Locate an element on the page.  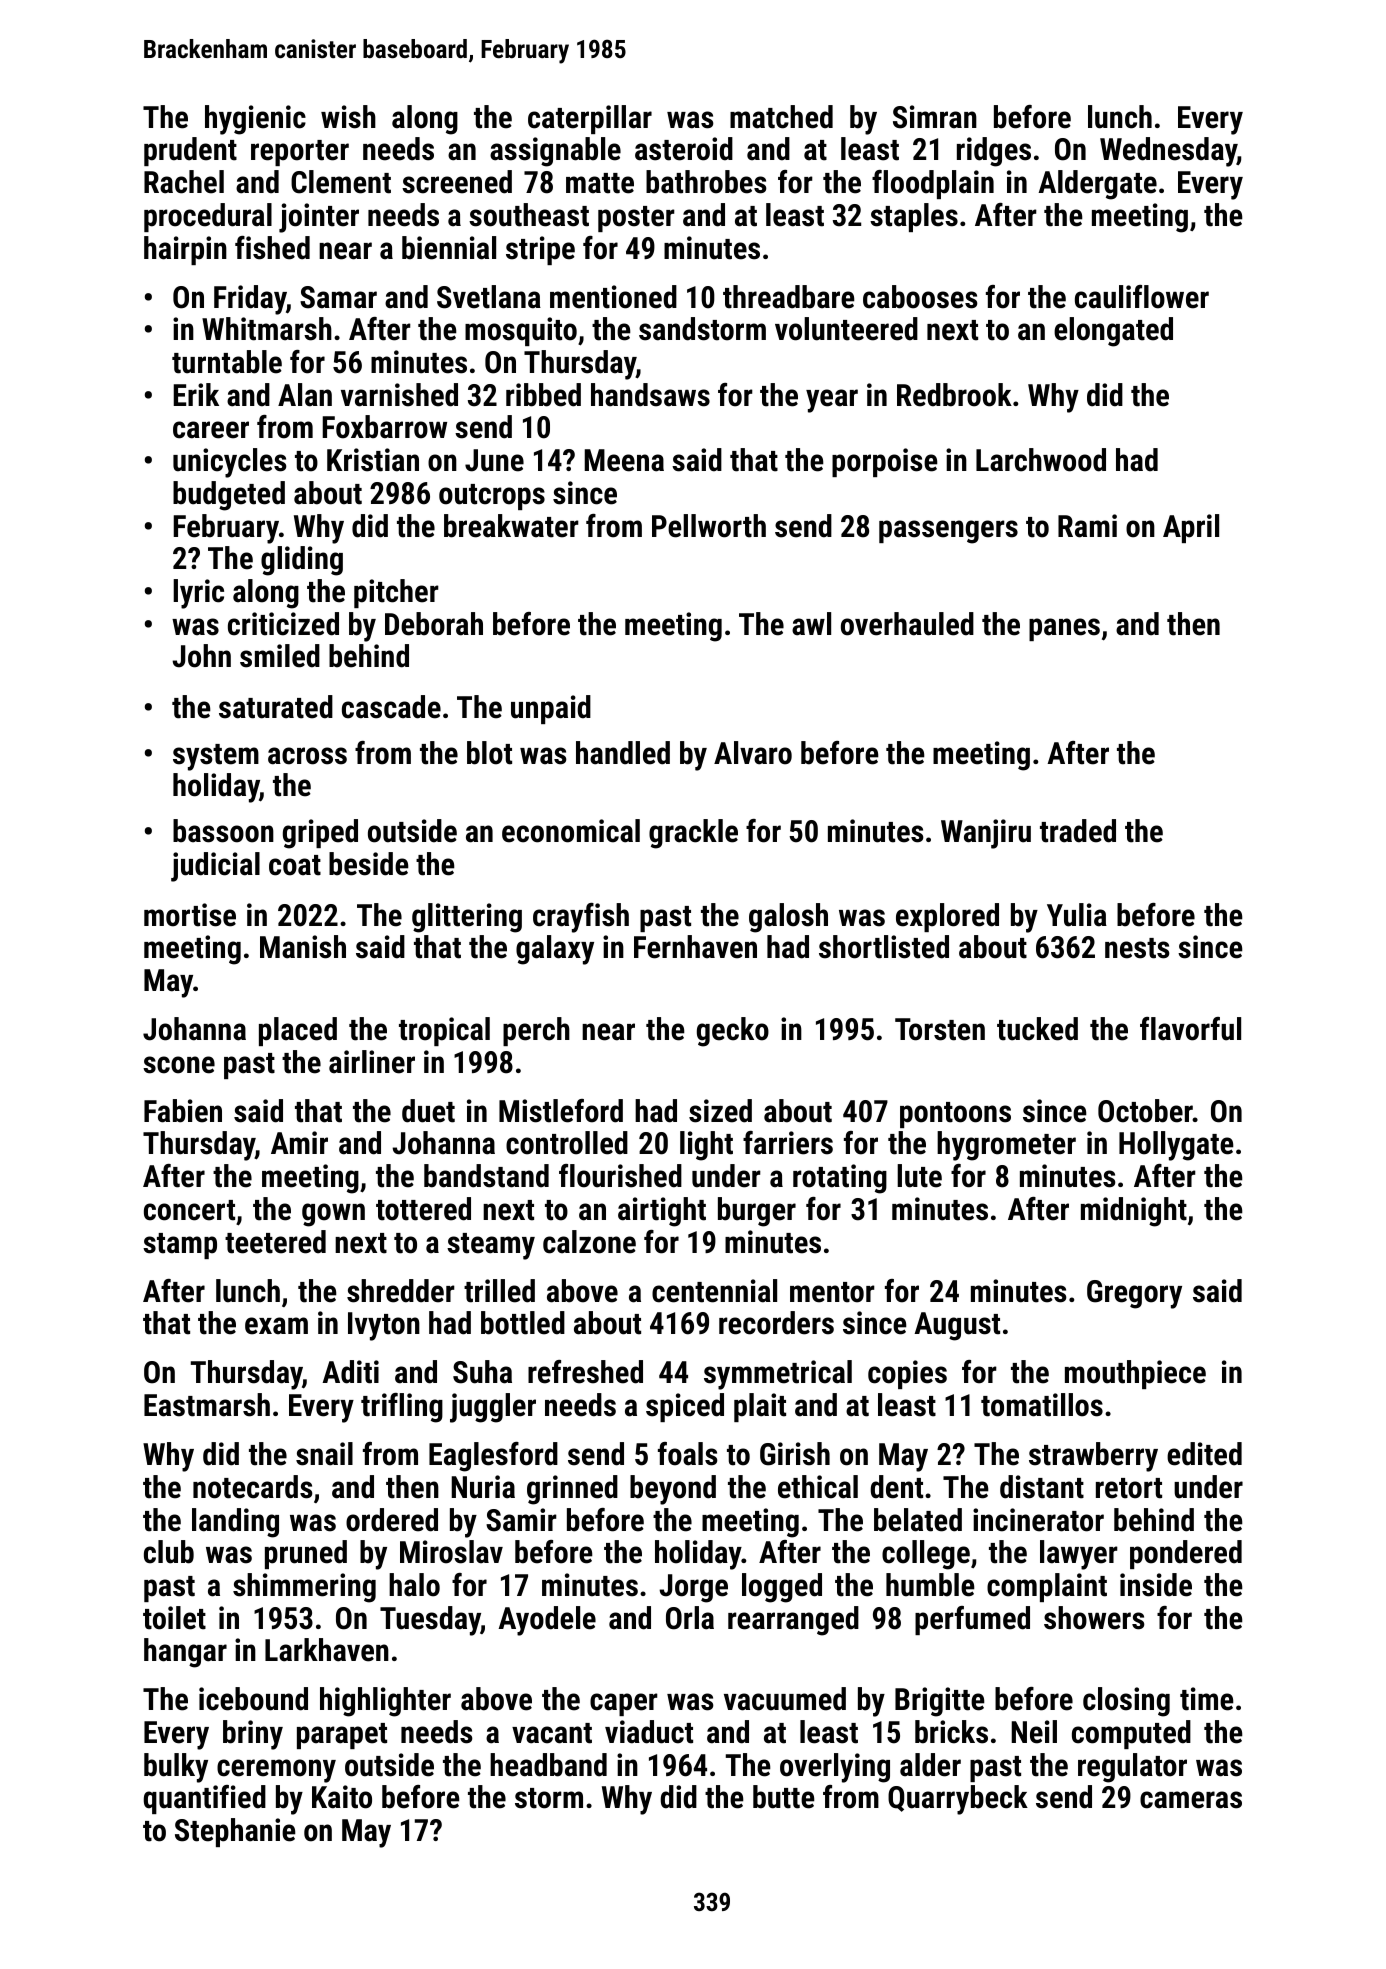
lyric is located at coordinates (198, 594).
